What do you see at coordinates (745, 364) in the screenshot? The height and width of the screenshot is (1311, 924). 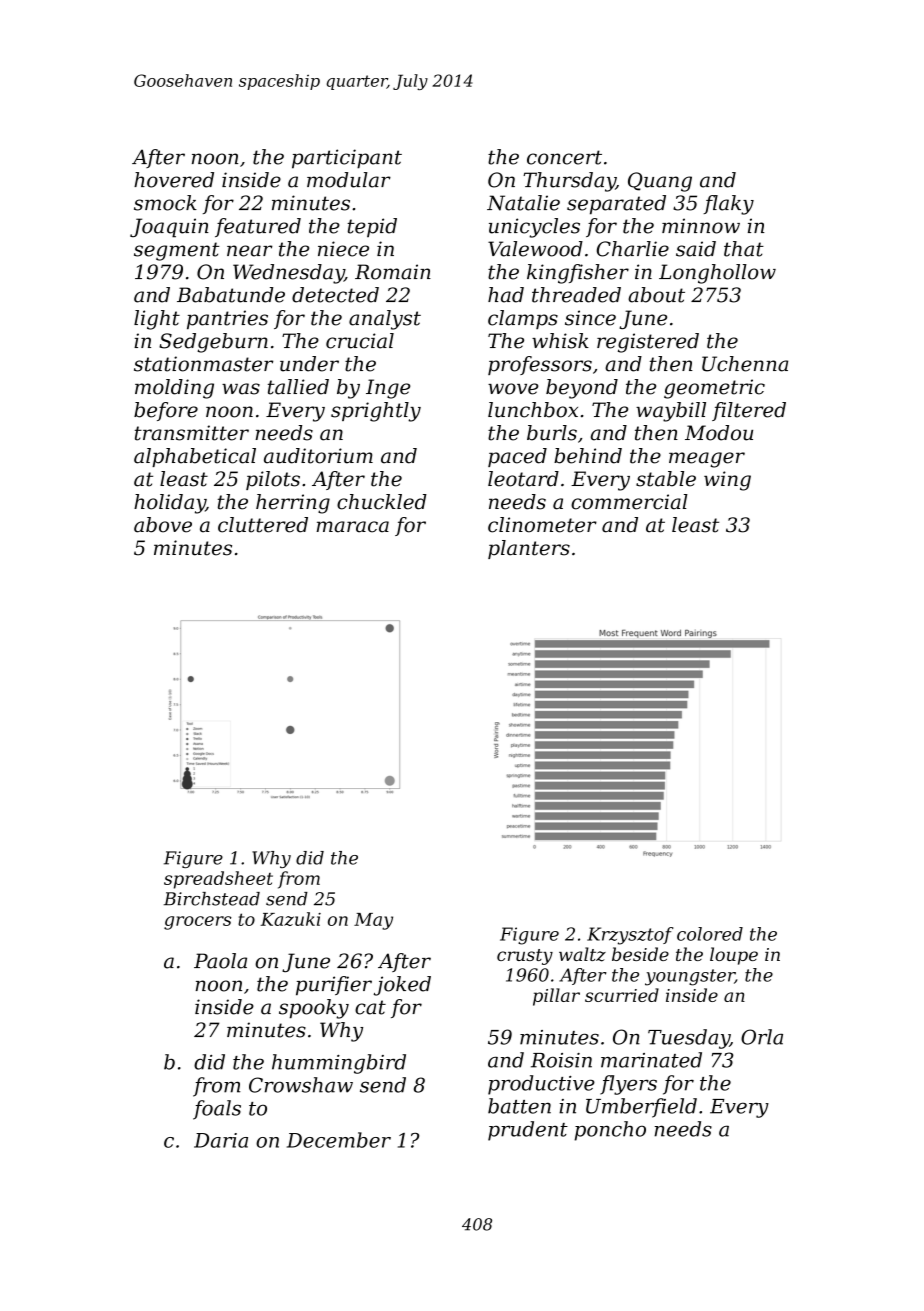 I see `Uchenna` at bounding box center [745, 364].
